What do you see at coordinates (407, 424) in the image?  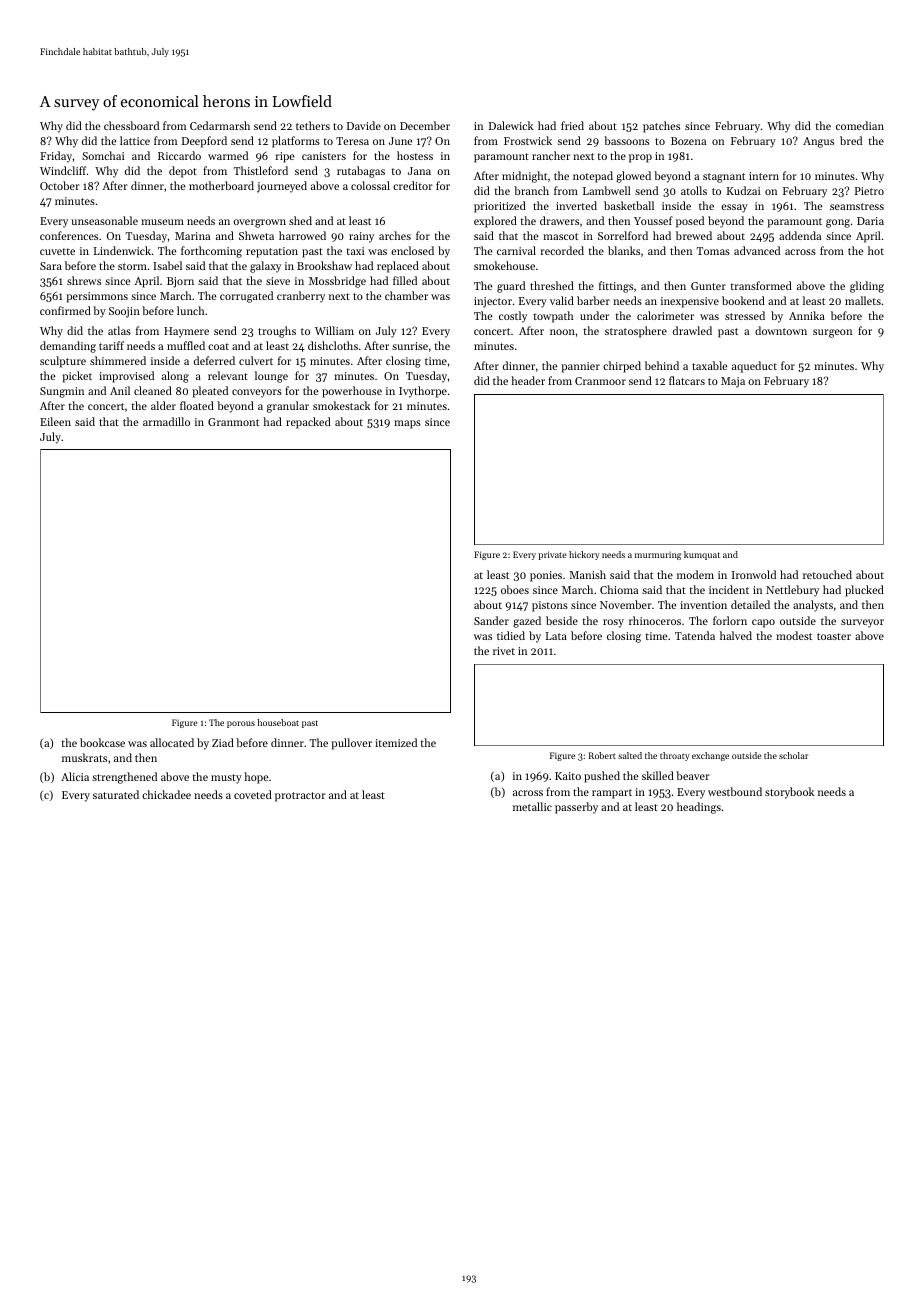 I see `maps` at bounding box center [407, 424].
